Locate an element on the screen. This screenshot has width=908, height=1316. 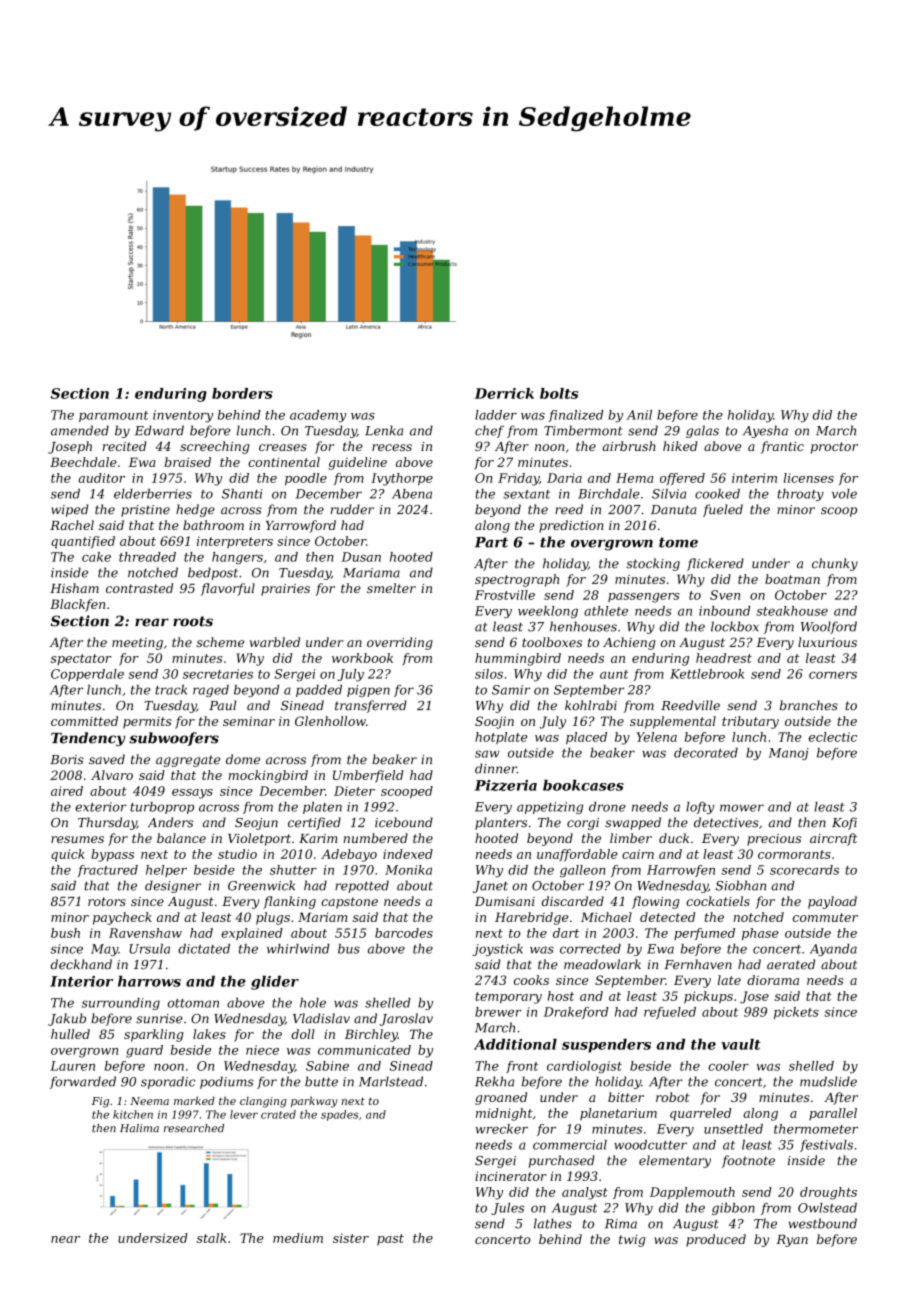
Manoj is located at coordinates (789, 754).
